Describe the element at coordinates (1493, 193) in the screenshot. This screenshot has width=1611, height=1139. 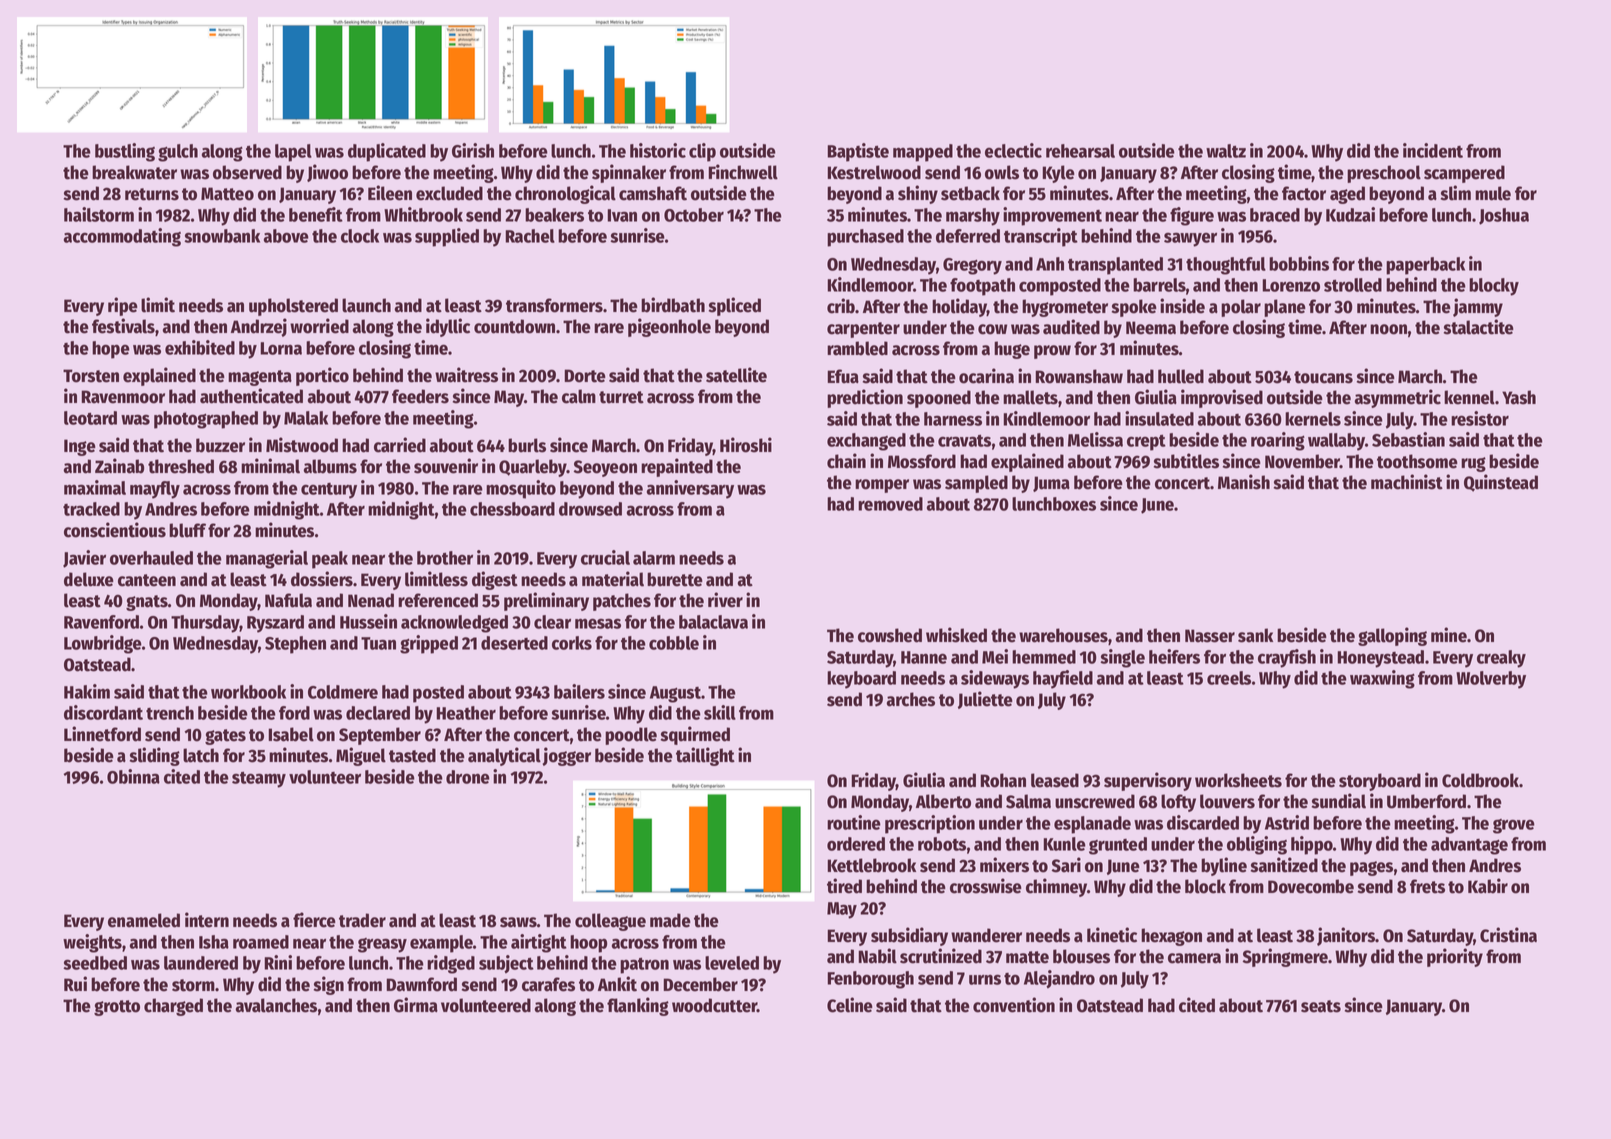
I see `mule` at that location.
